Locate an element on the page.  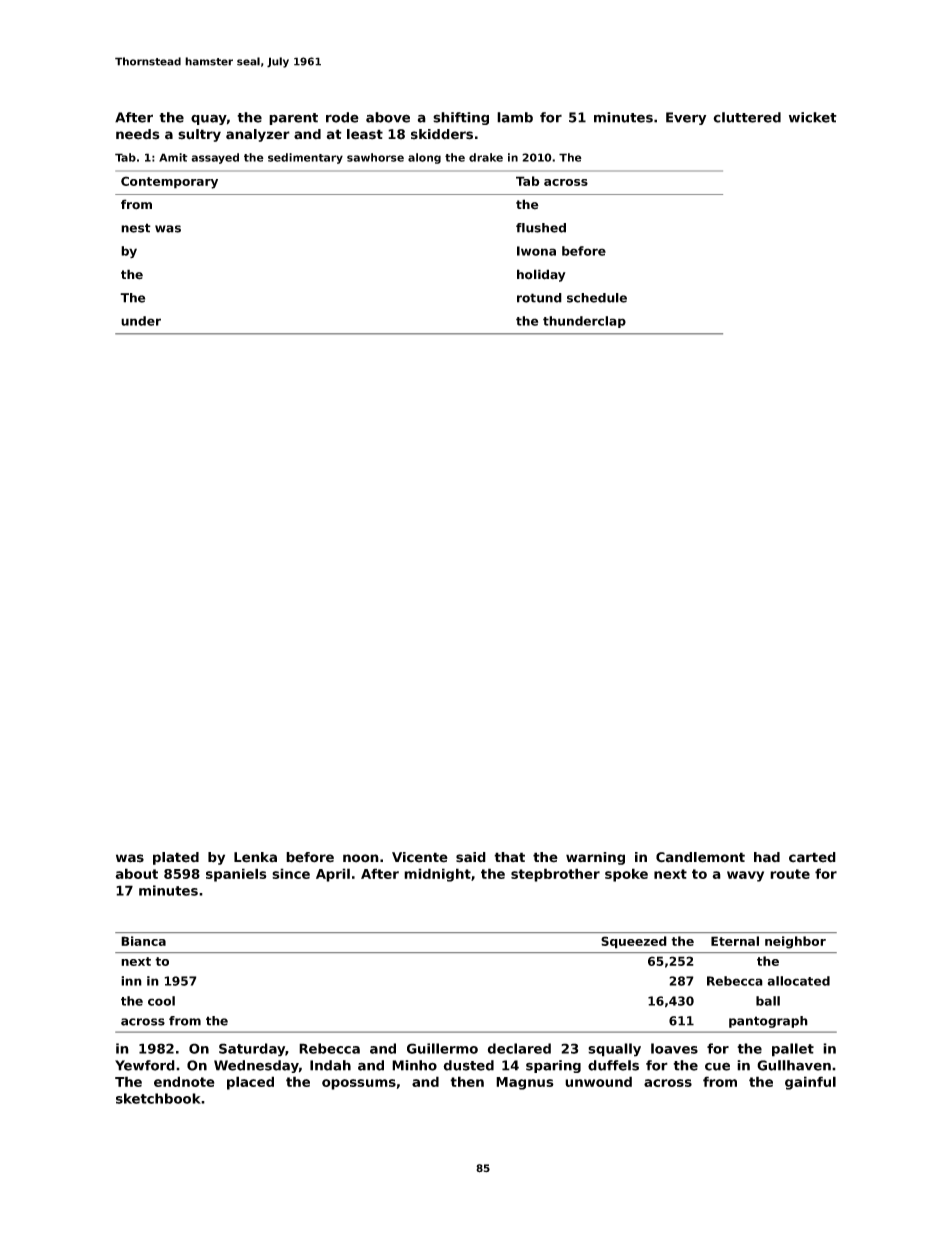
said is located at coordinates (471, 857).
